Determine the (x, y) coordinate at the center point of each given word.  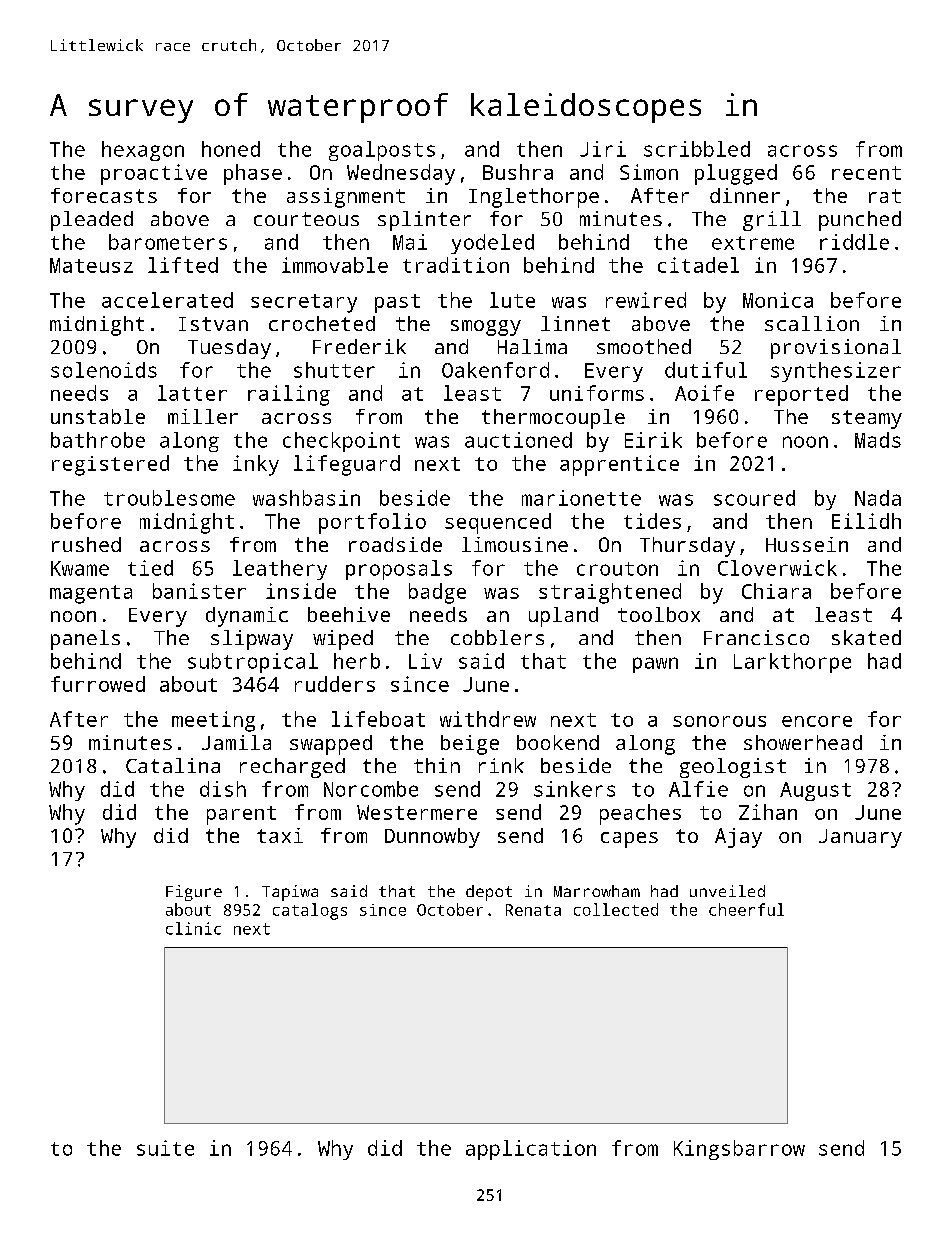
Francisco (756, 637)
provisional (836, 349)
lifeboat (378, 719)
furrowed (98, 684)
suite (165, 1148)
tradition (456, 265)
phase (253, 174)
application (531, 1150)
